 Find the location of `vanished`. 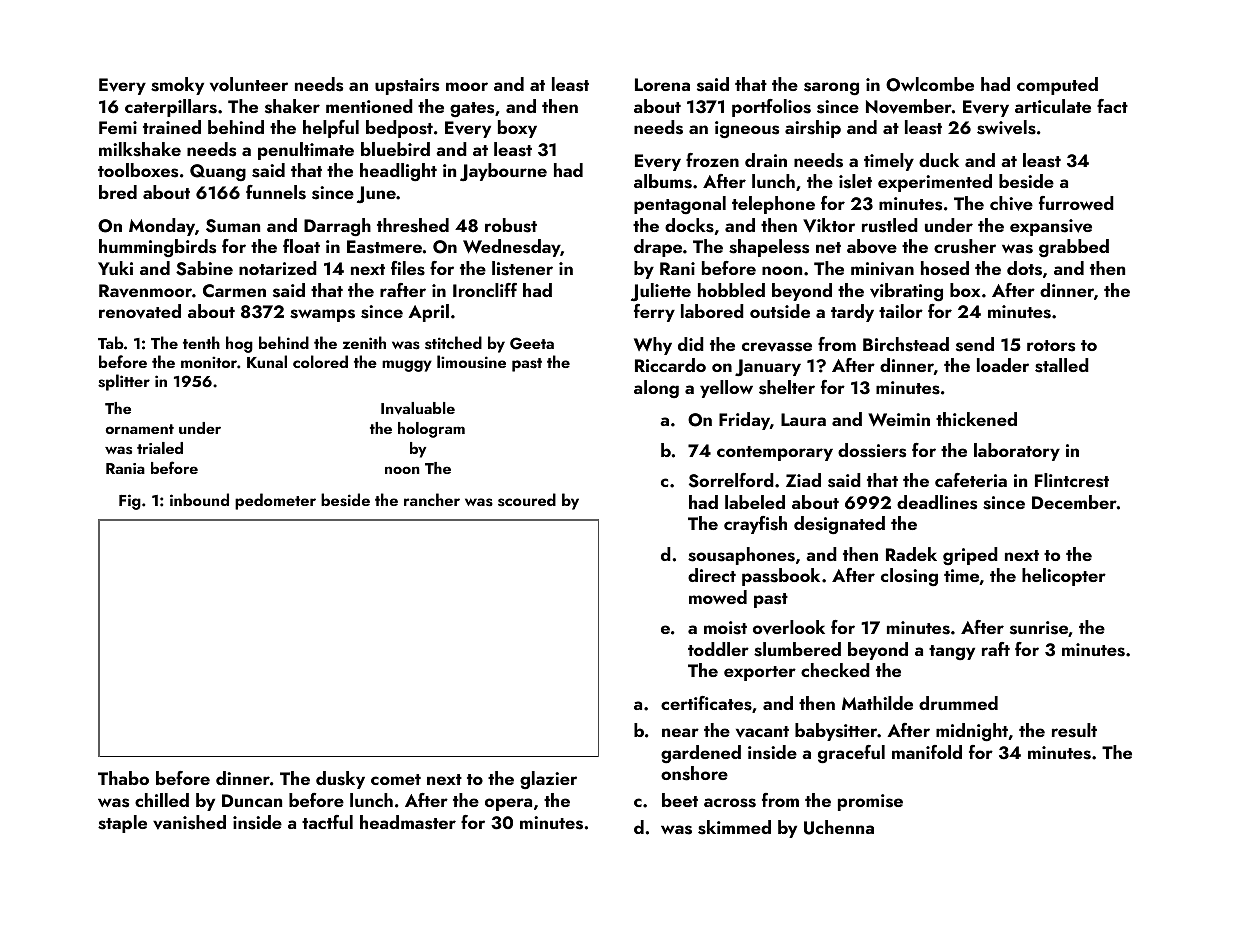

vanished is located at coordinates (189, 822).
